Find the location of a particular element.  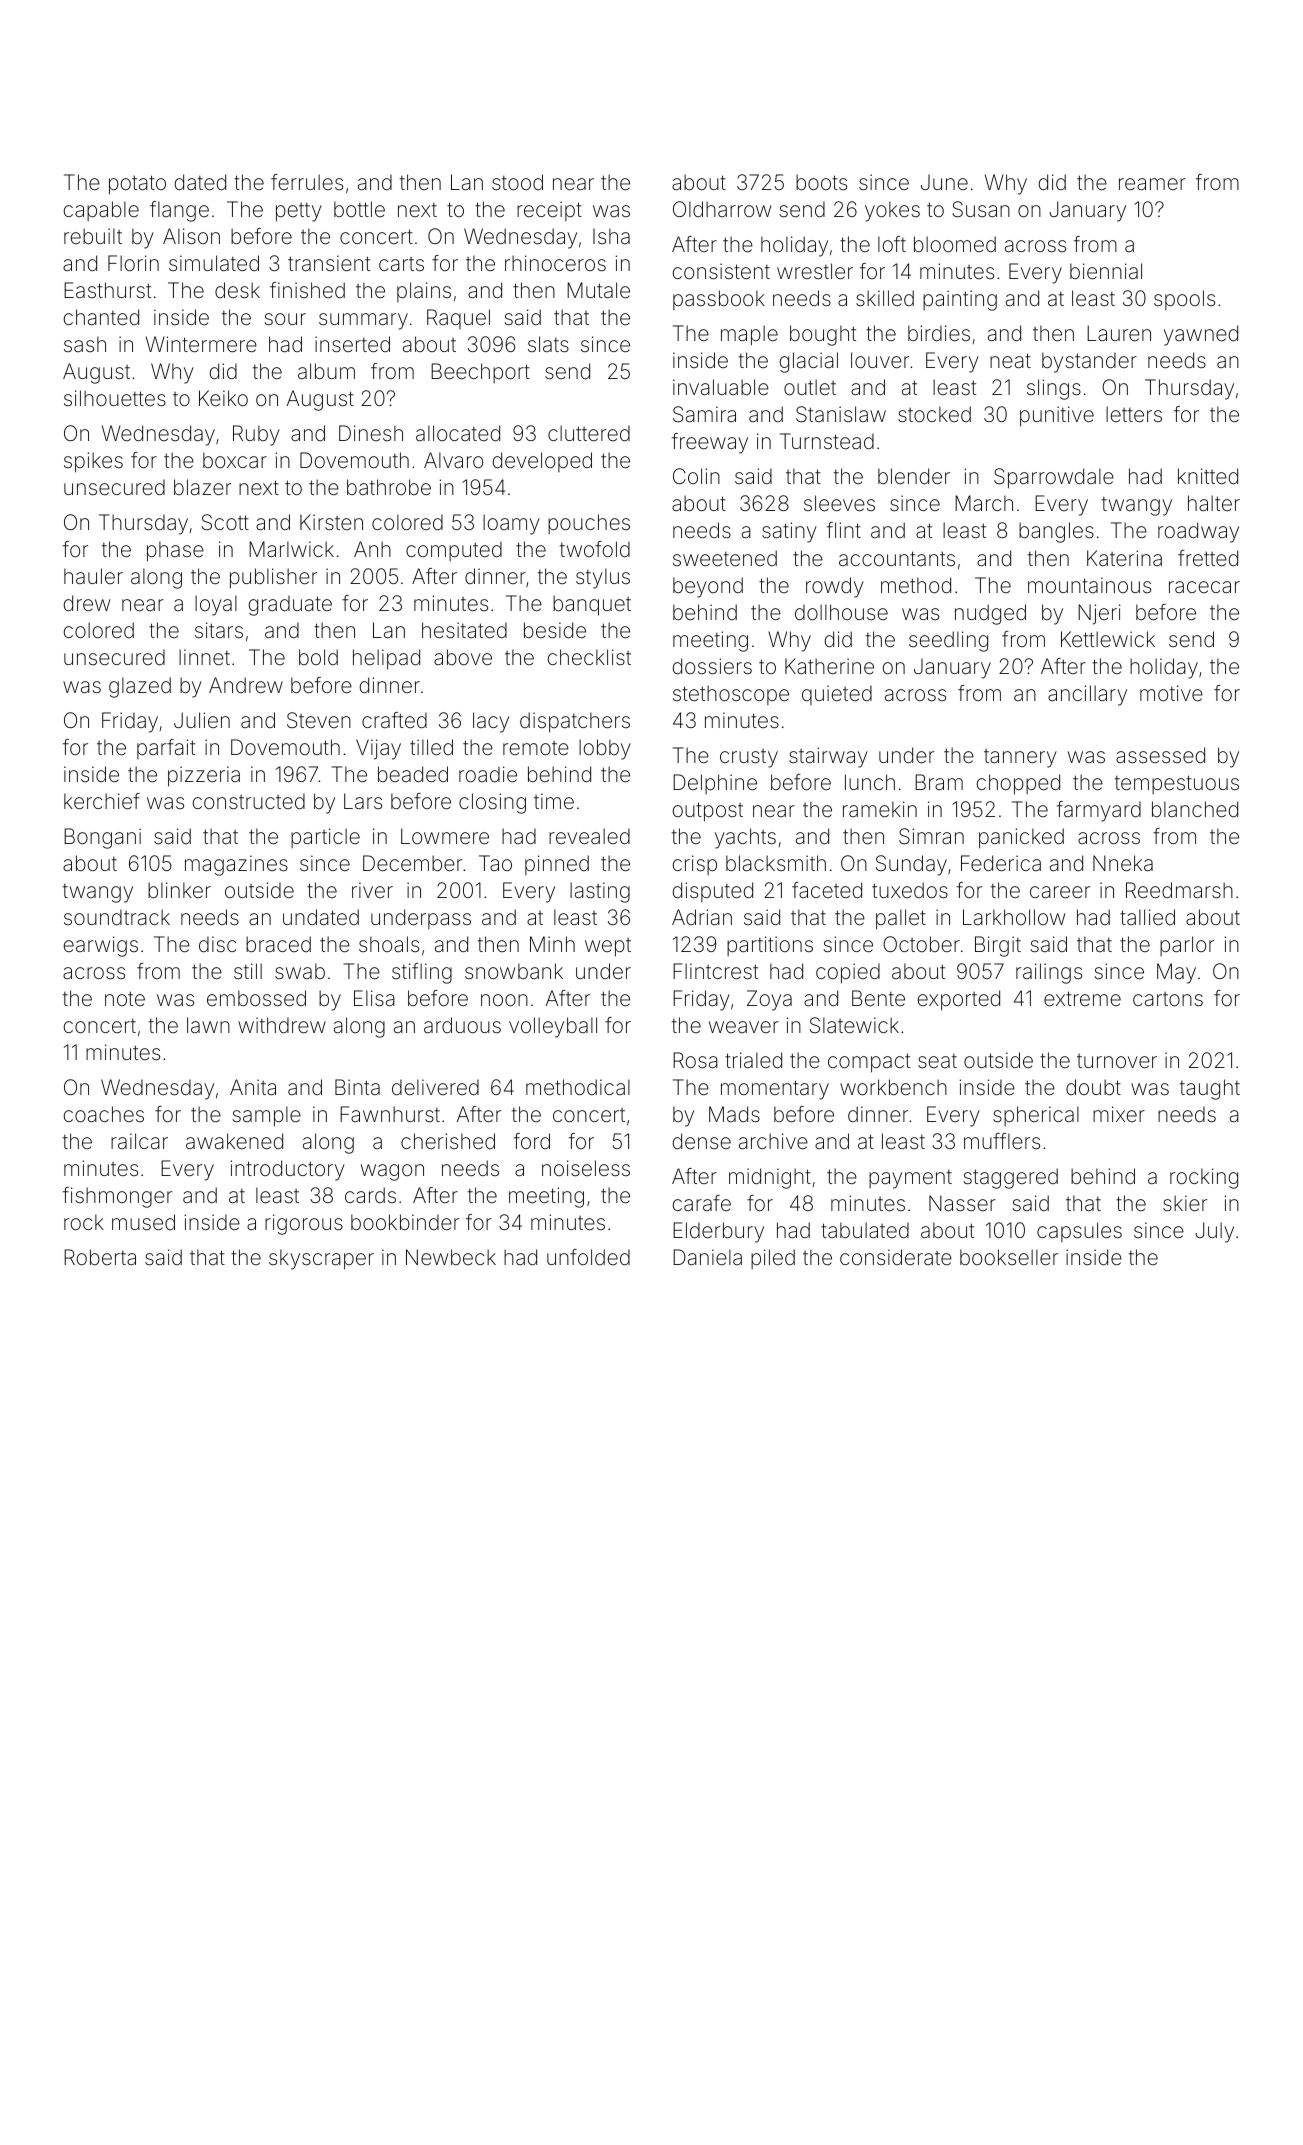

reamer is located at coordinates (1152, 184).
